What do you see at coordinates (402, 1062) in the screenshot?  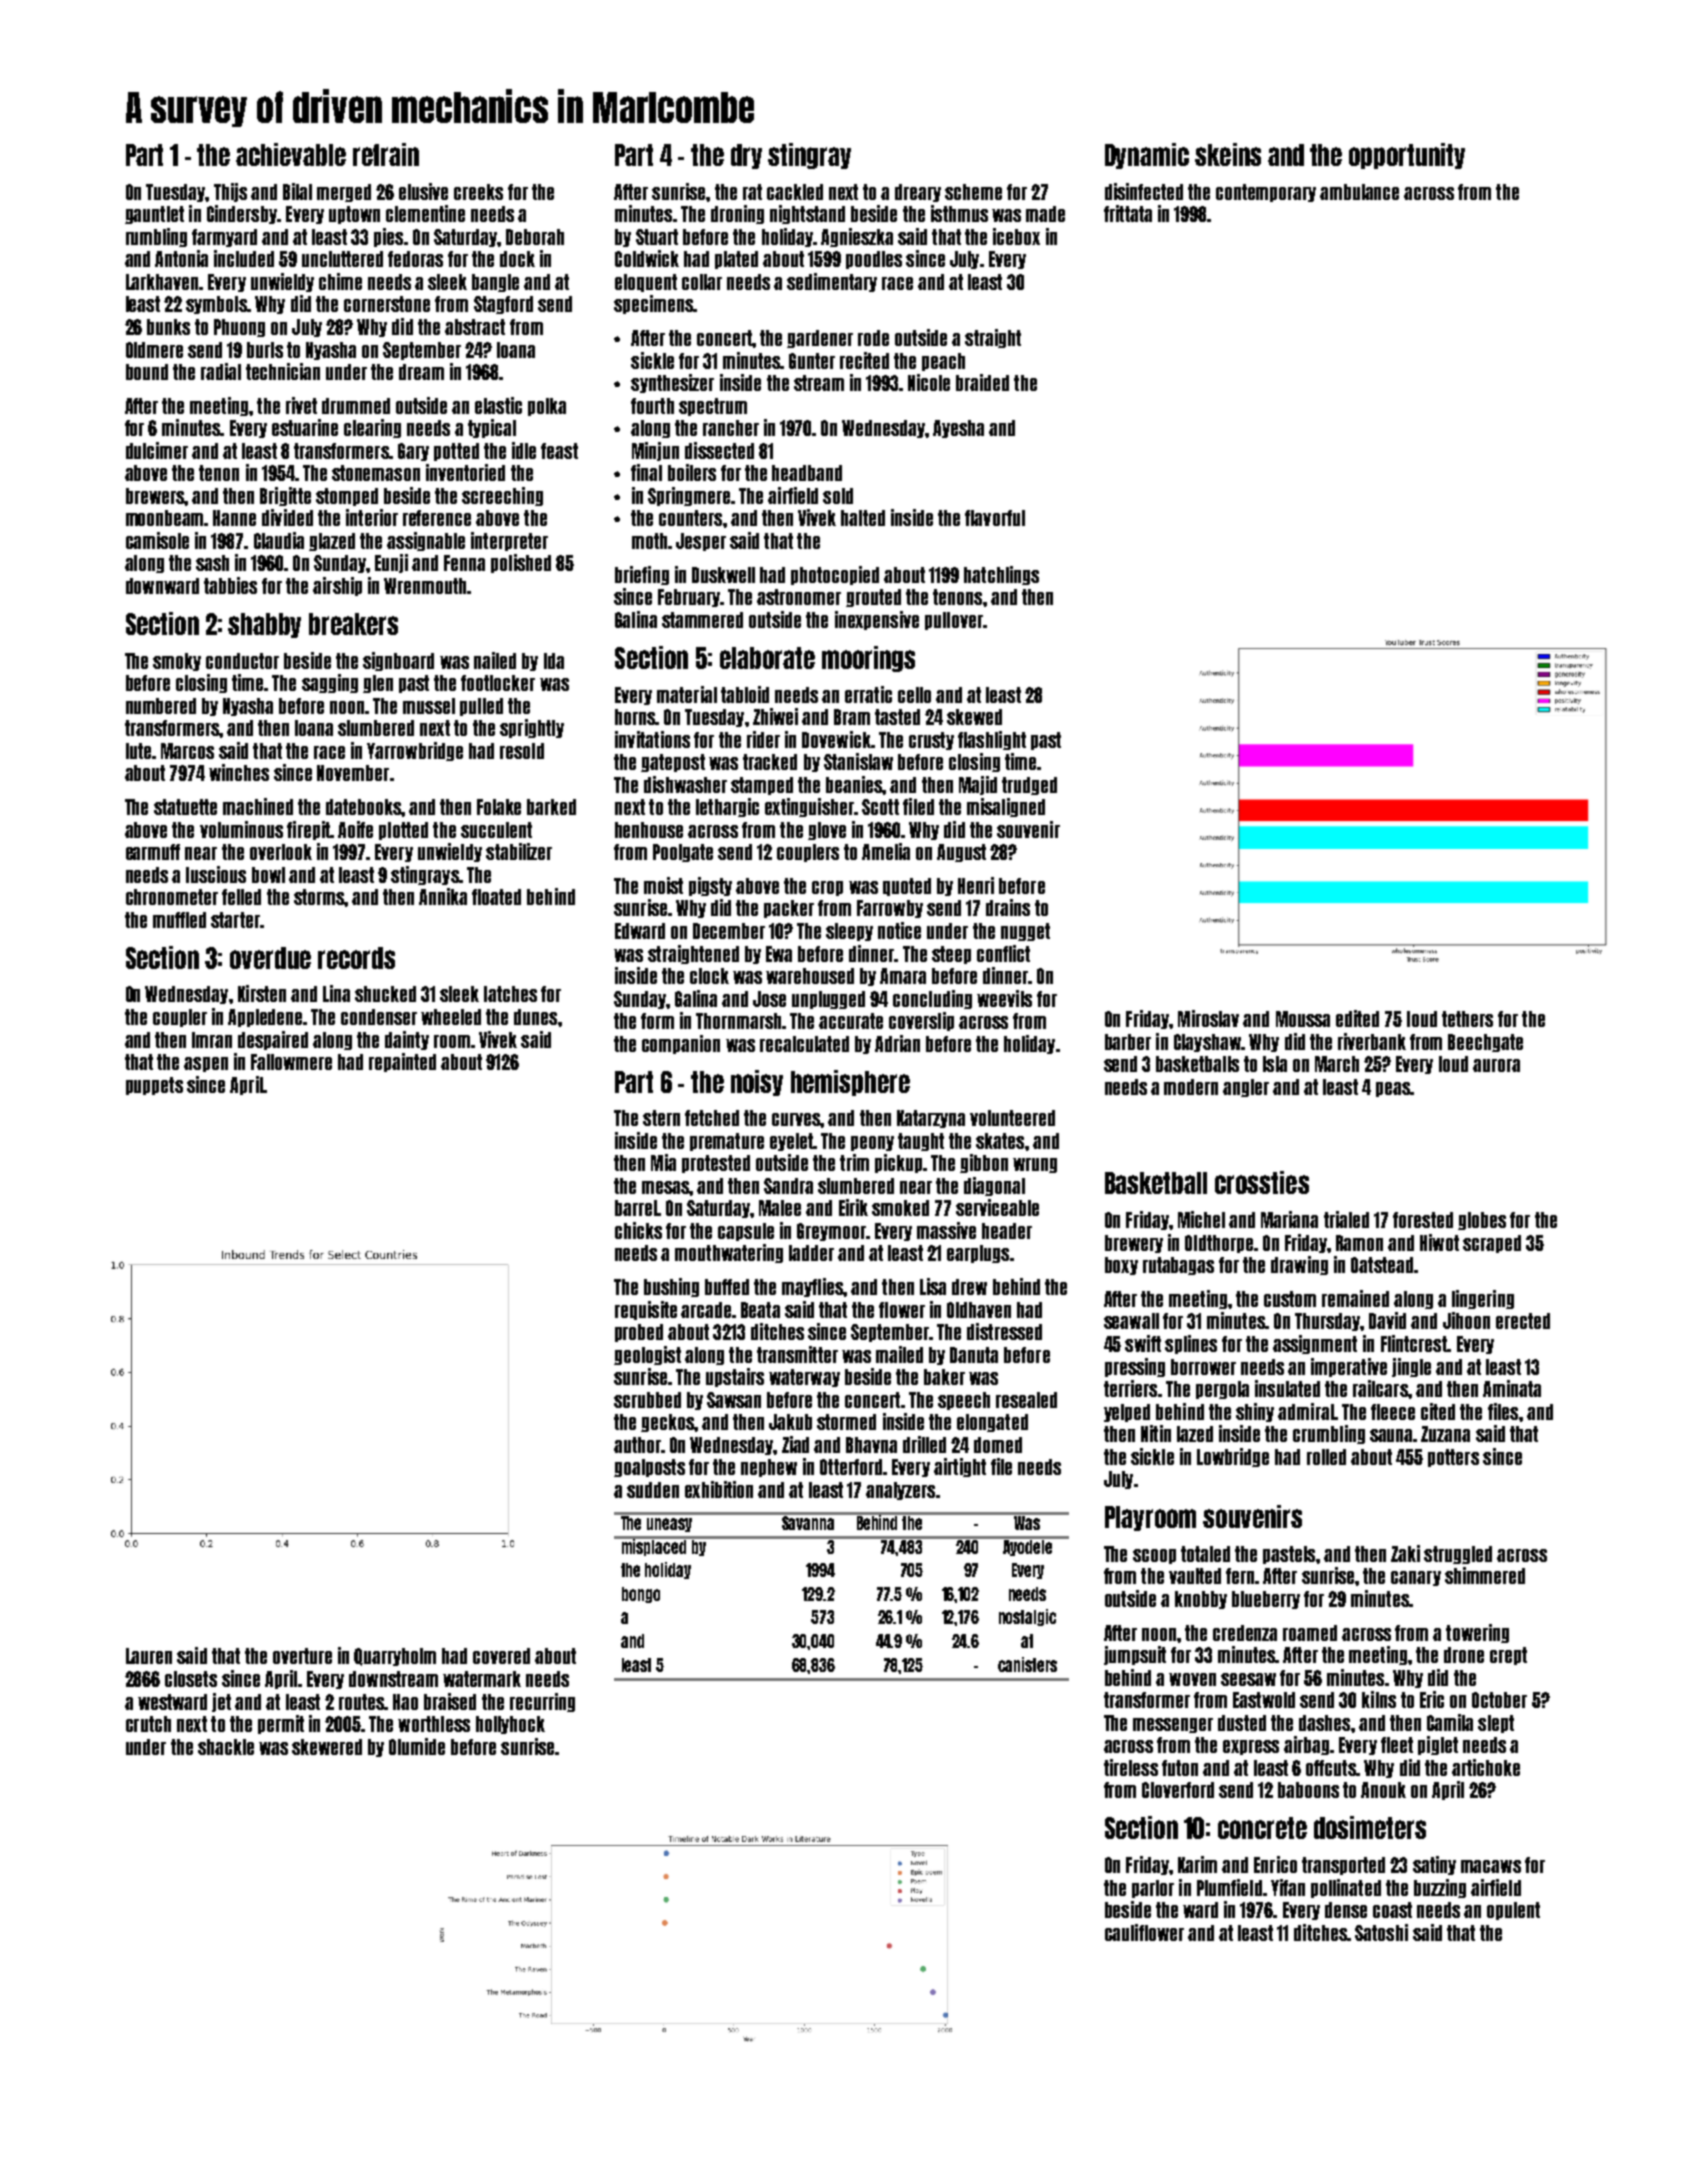 I see `repainted` at bounding box center [402, 1062].
